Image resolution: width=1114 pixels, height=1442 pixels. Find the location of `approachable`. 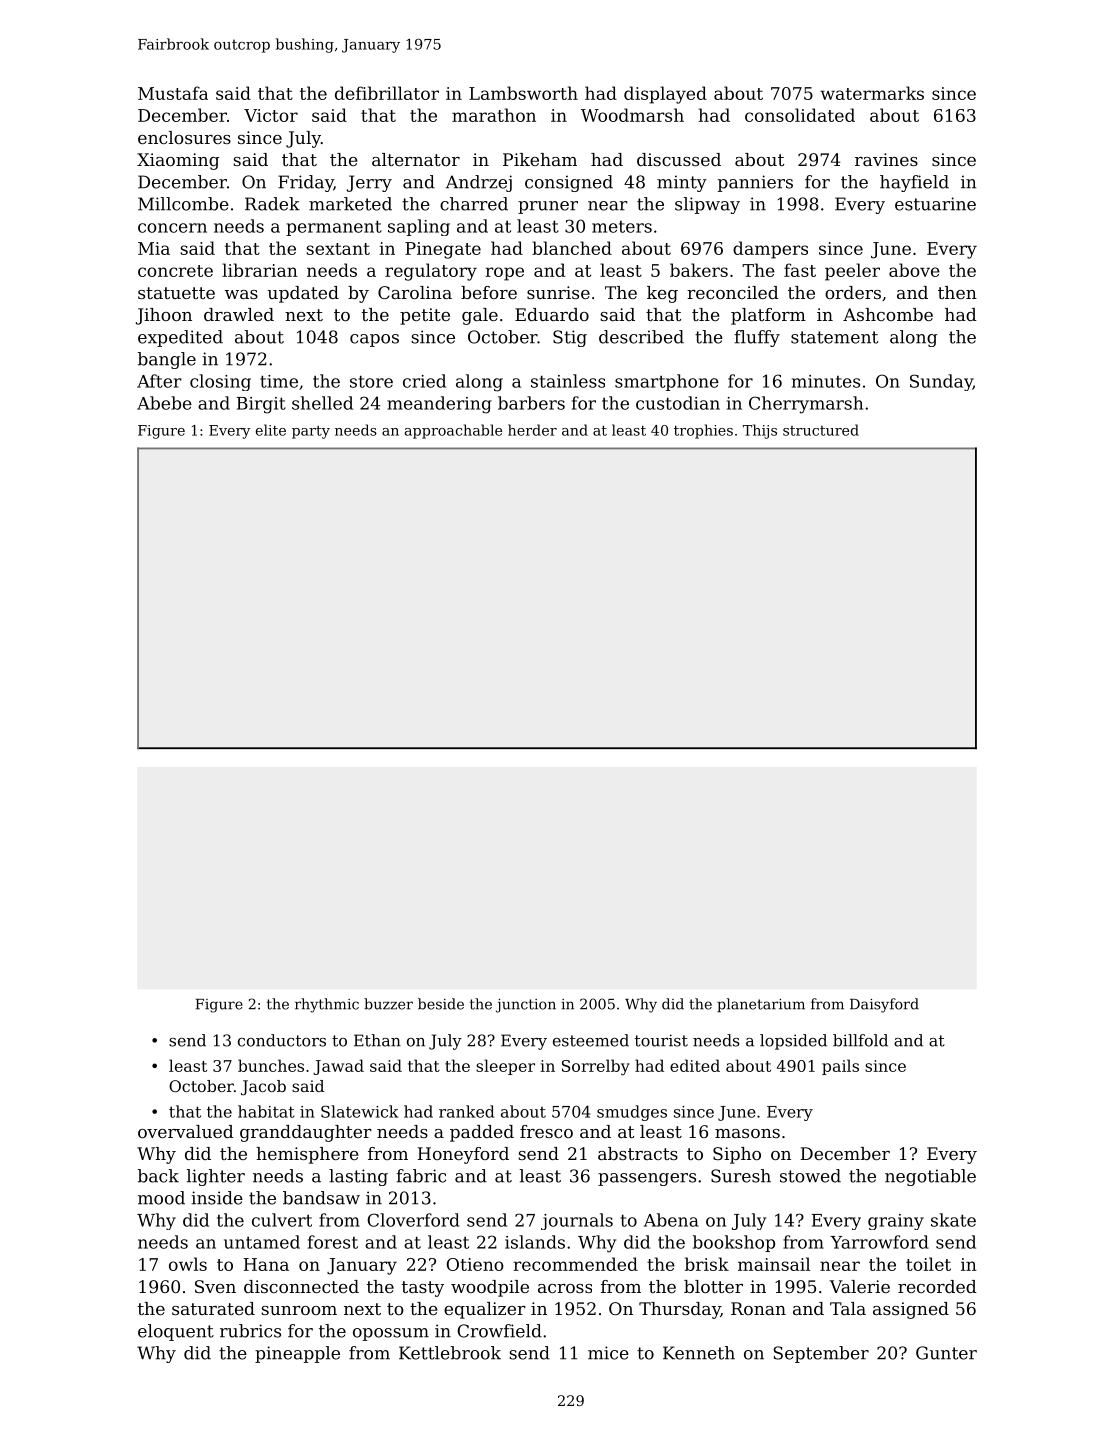

approachable is located at coordinates (453, 431).
